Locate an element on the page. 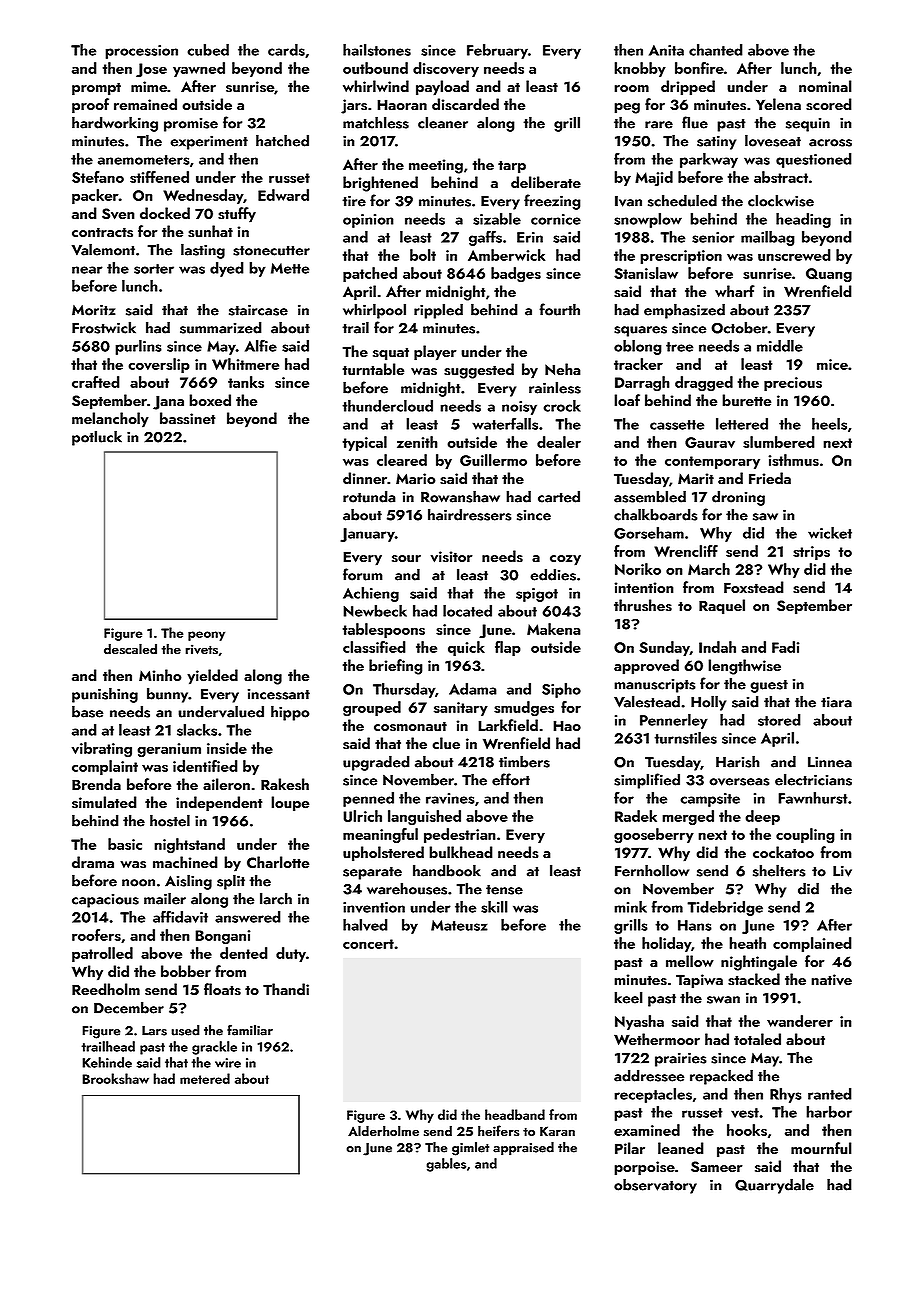  precious is located at coordinates (793, 384).
